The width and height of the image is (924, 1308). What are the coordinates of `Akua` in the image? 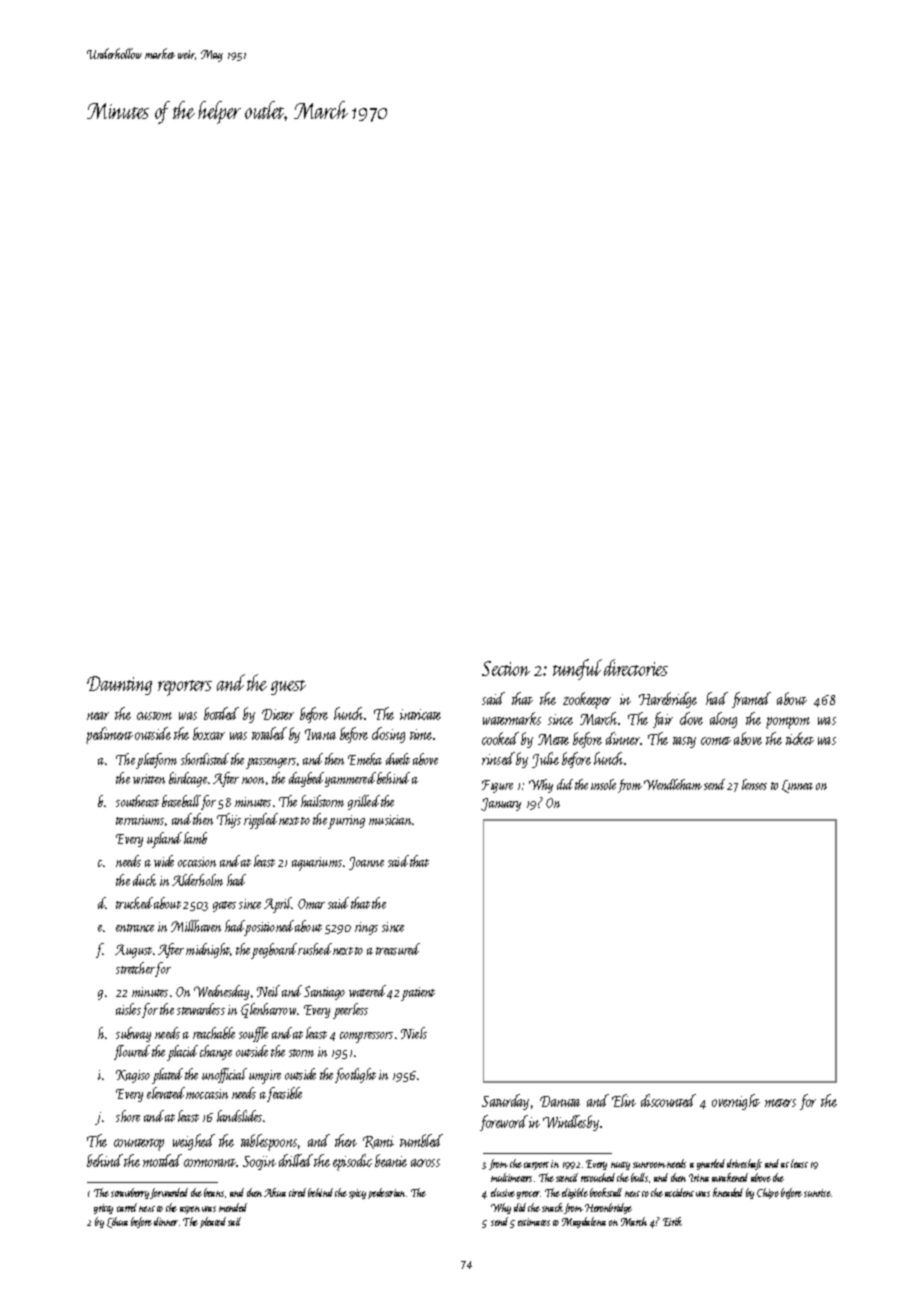 It's located at (275, 1192).
